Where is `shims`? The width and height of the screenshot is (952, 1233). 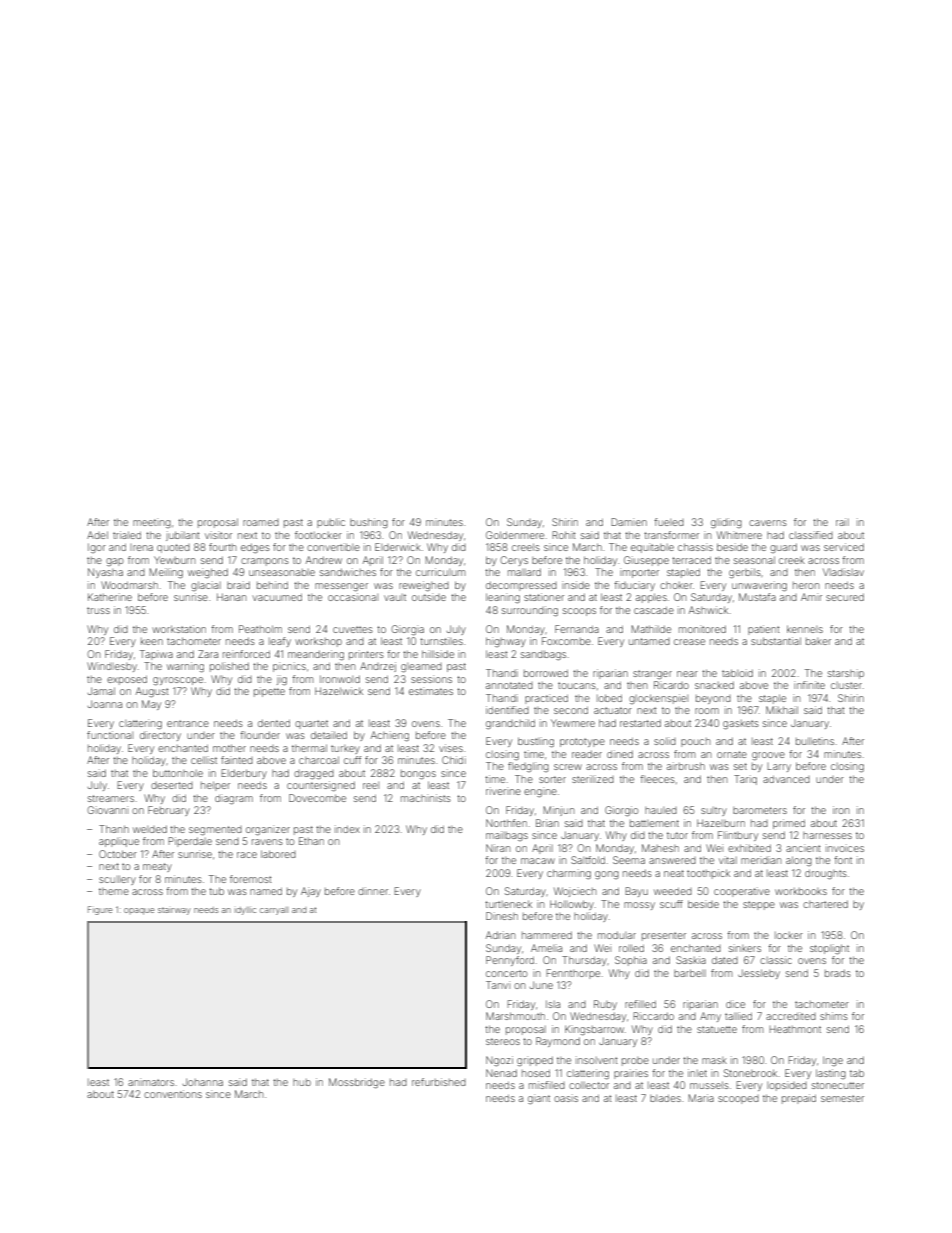 shims is located at coordinates (834, 1016).
